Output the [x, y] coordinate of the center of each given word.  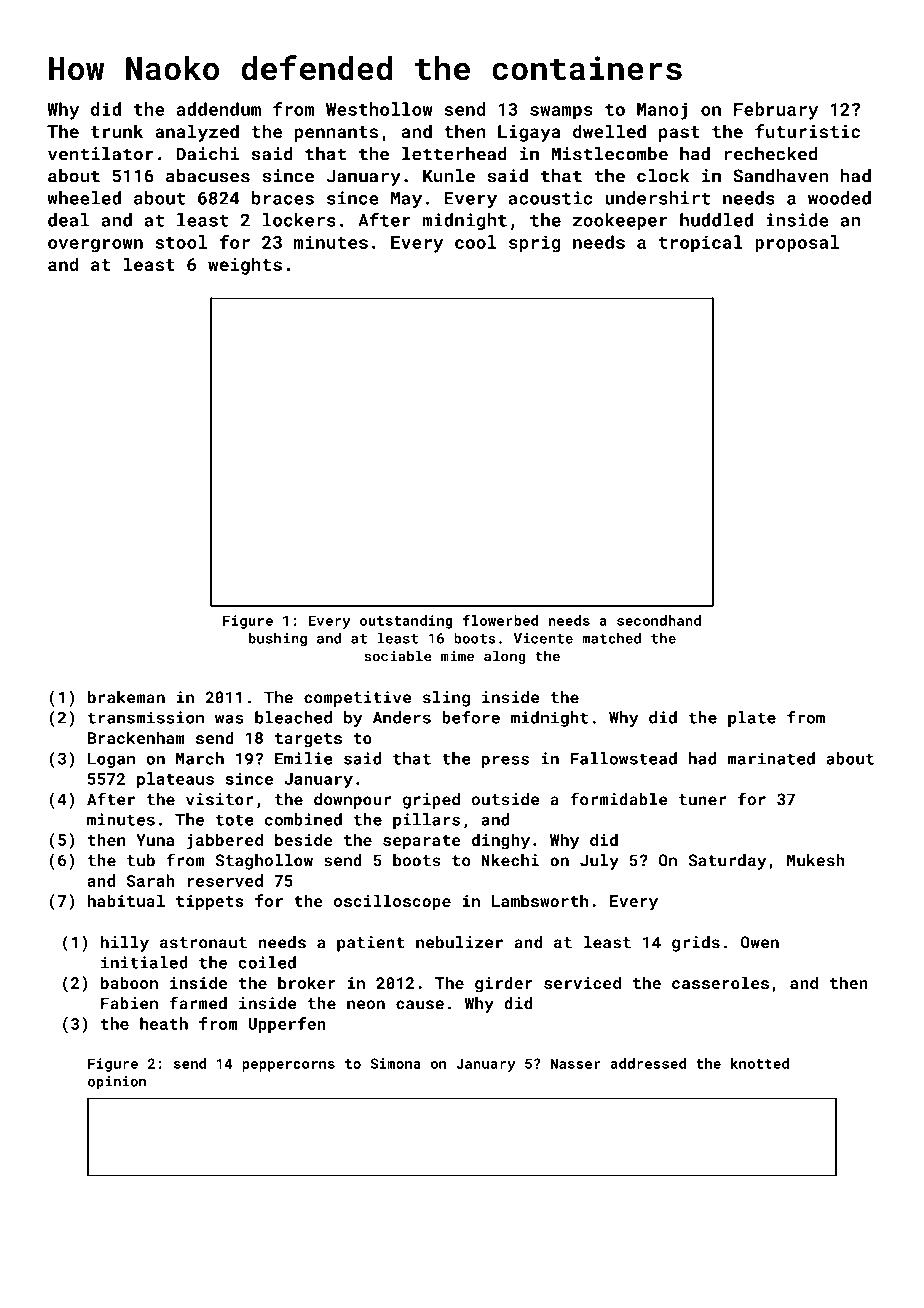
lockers [299, 220]
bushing [278, 640]
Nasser [576, 1063]
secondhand [659, 620]
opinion [117, 1083]
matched [611, 638]
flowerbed [500, 620]
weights [245, 266]
